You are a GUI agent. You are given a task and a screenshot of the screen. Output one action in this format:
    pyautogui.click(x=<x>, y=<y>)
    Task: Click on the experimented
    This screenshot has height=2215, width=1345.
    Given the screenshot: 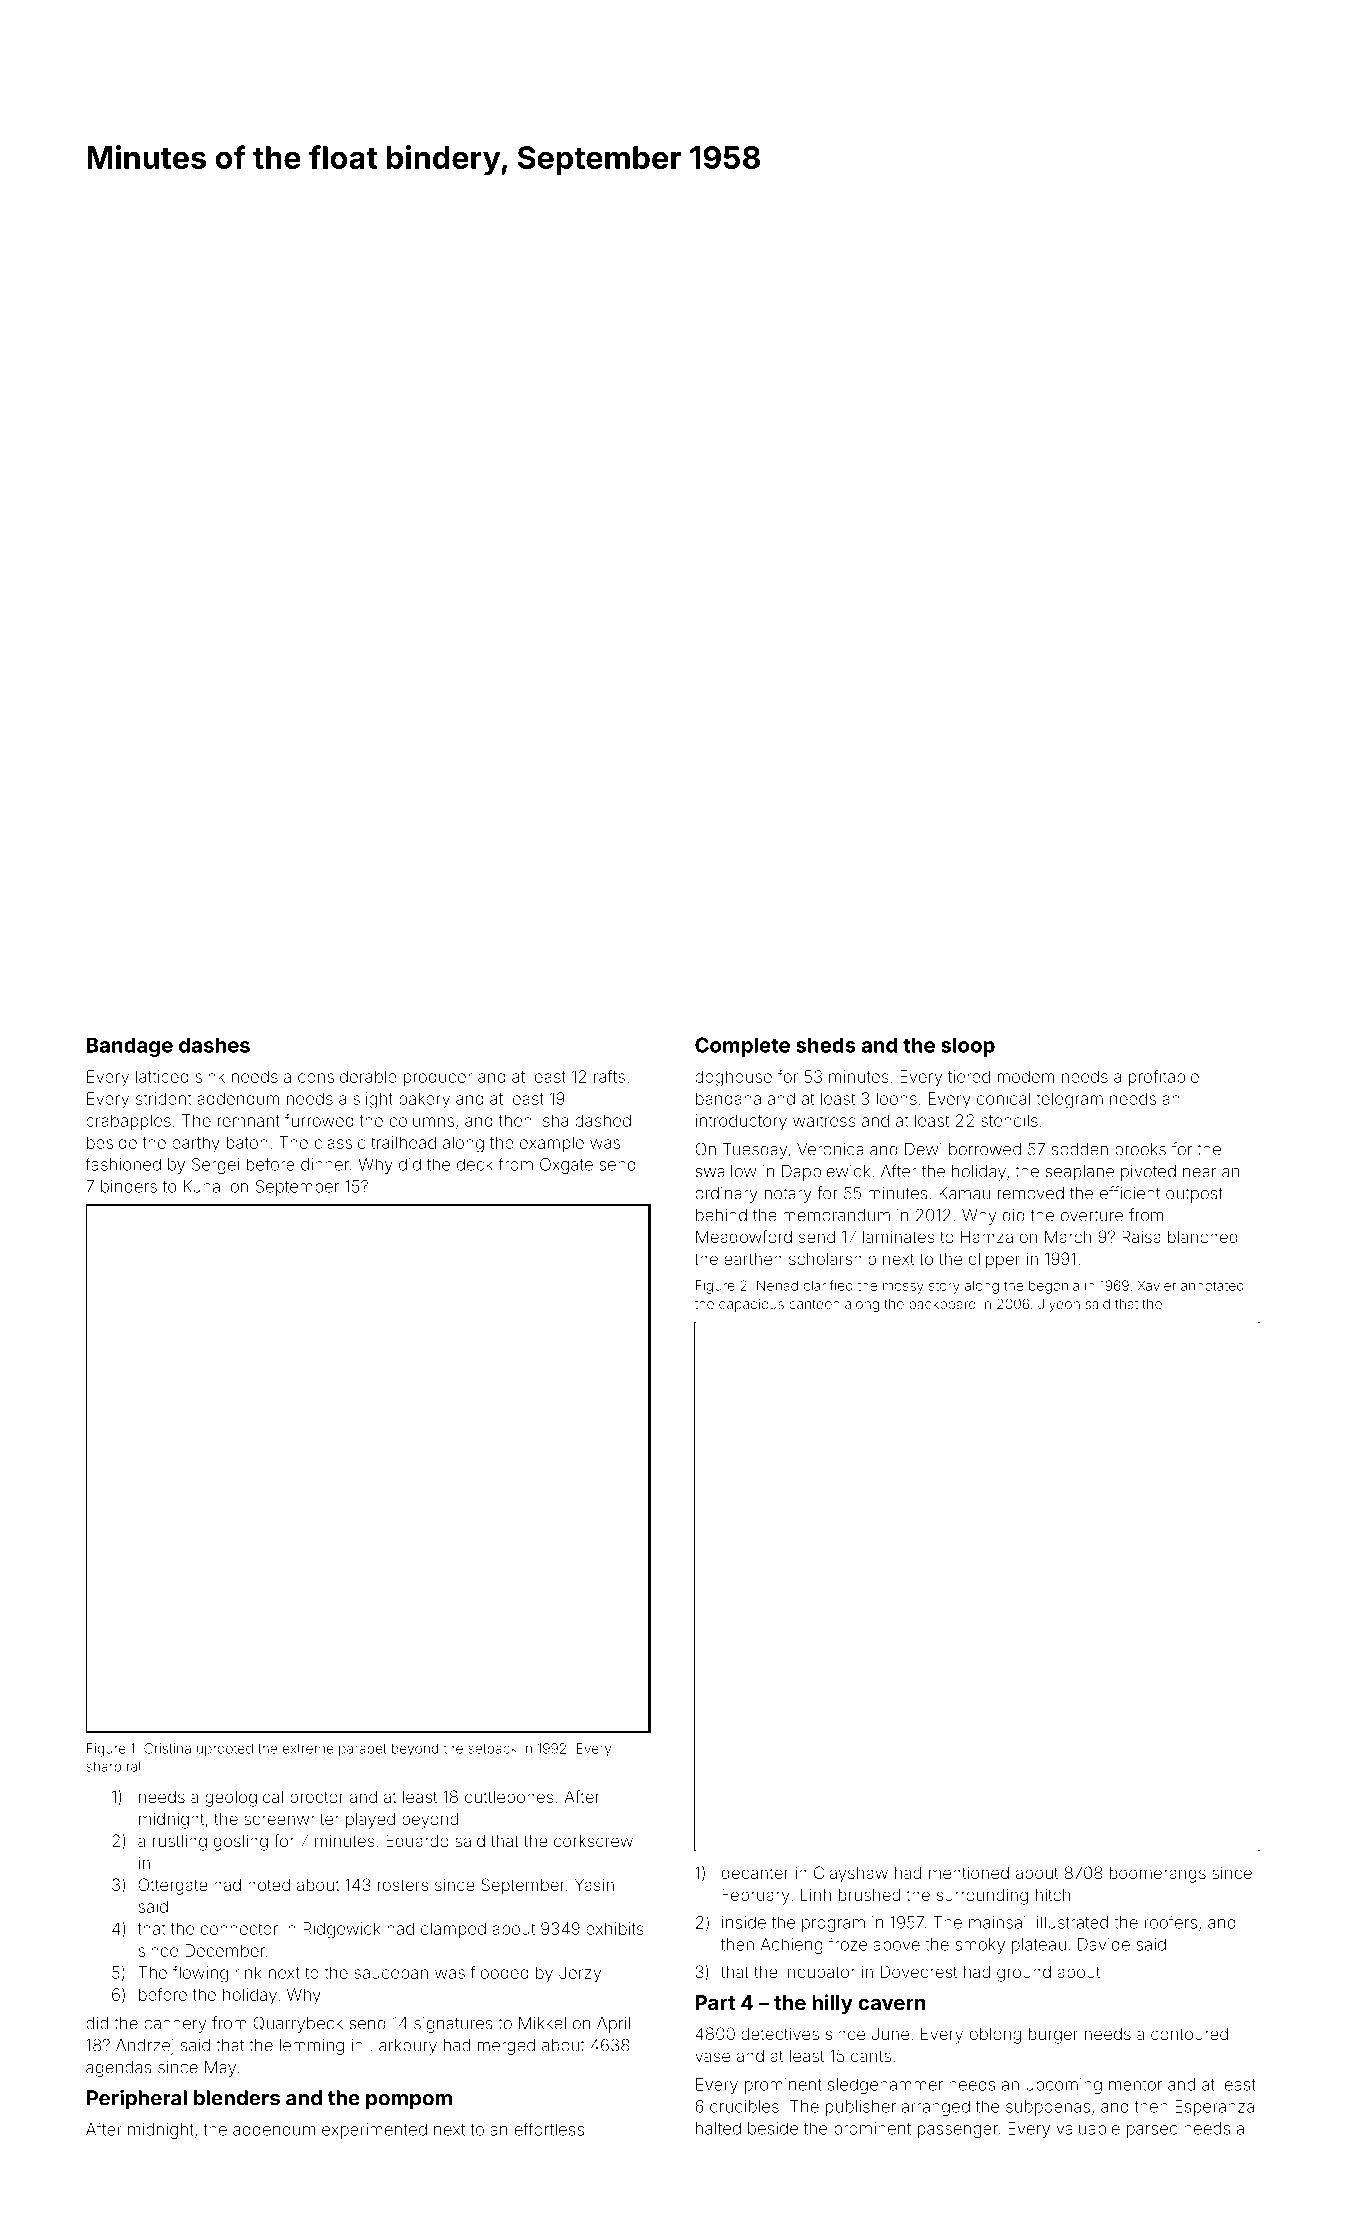 What is the action you would take?
    pyautogui.click(x=374, y=2131)
